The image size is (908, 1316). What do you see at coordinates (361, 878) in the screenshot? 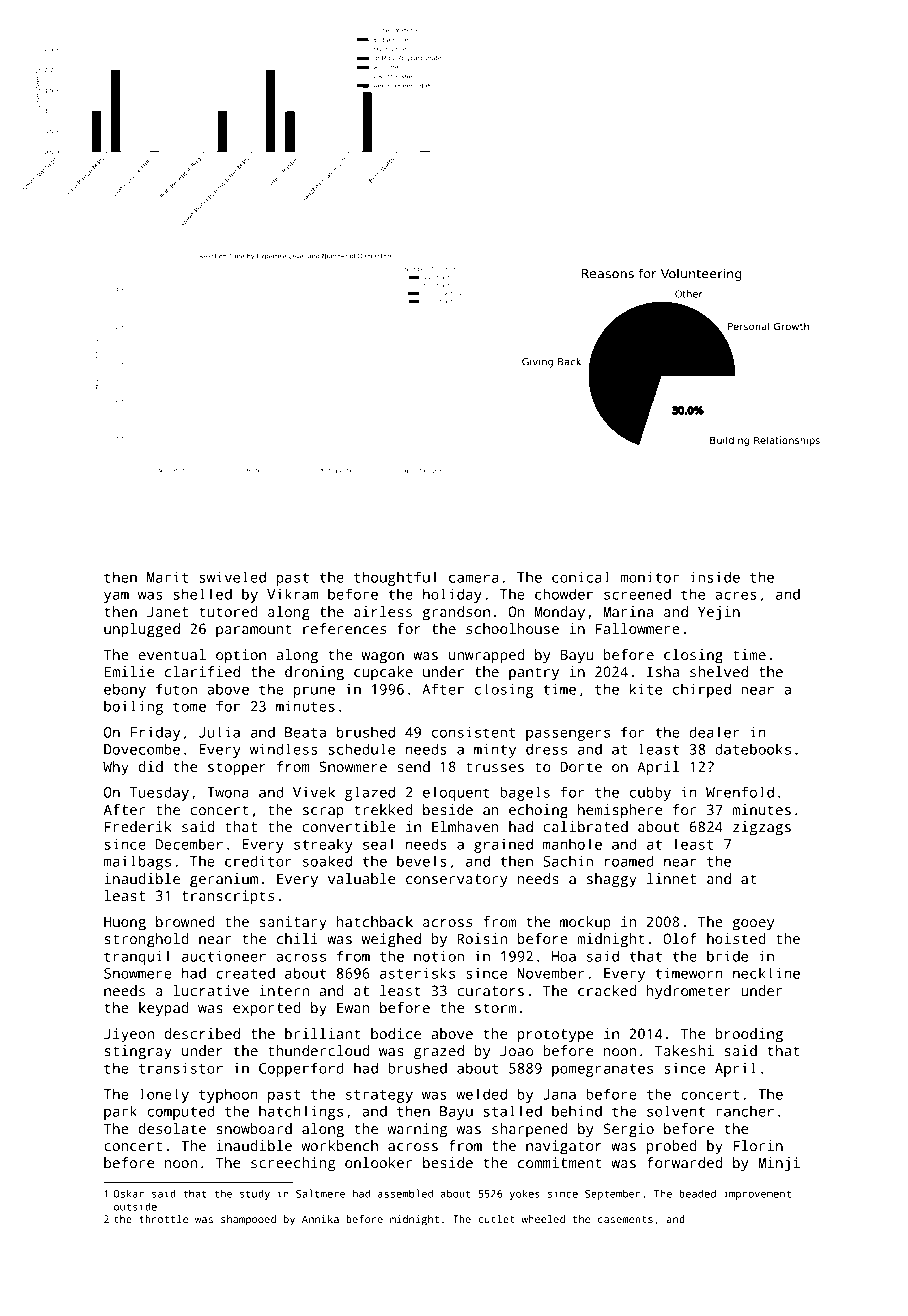
I see `valuable` at bounding box center [361, 878].
